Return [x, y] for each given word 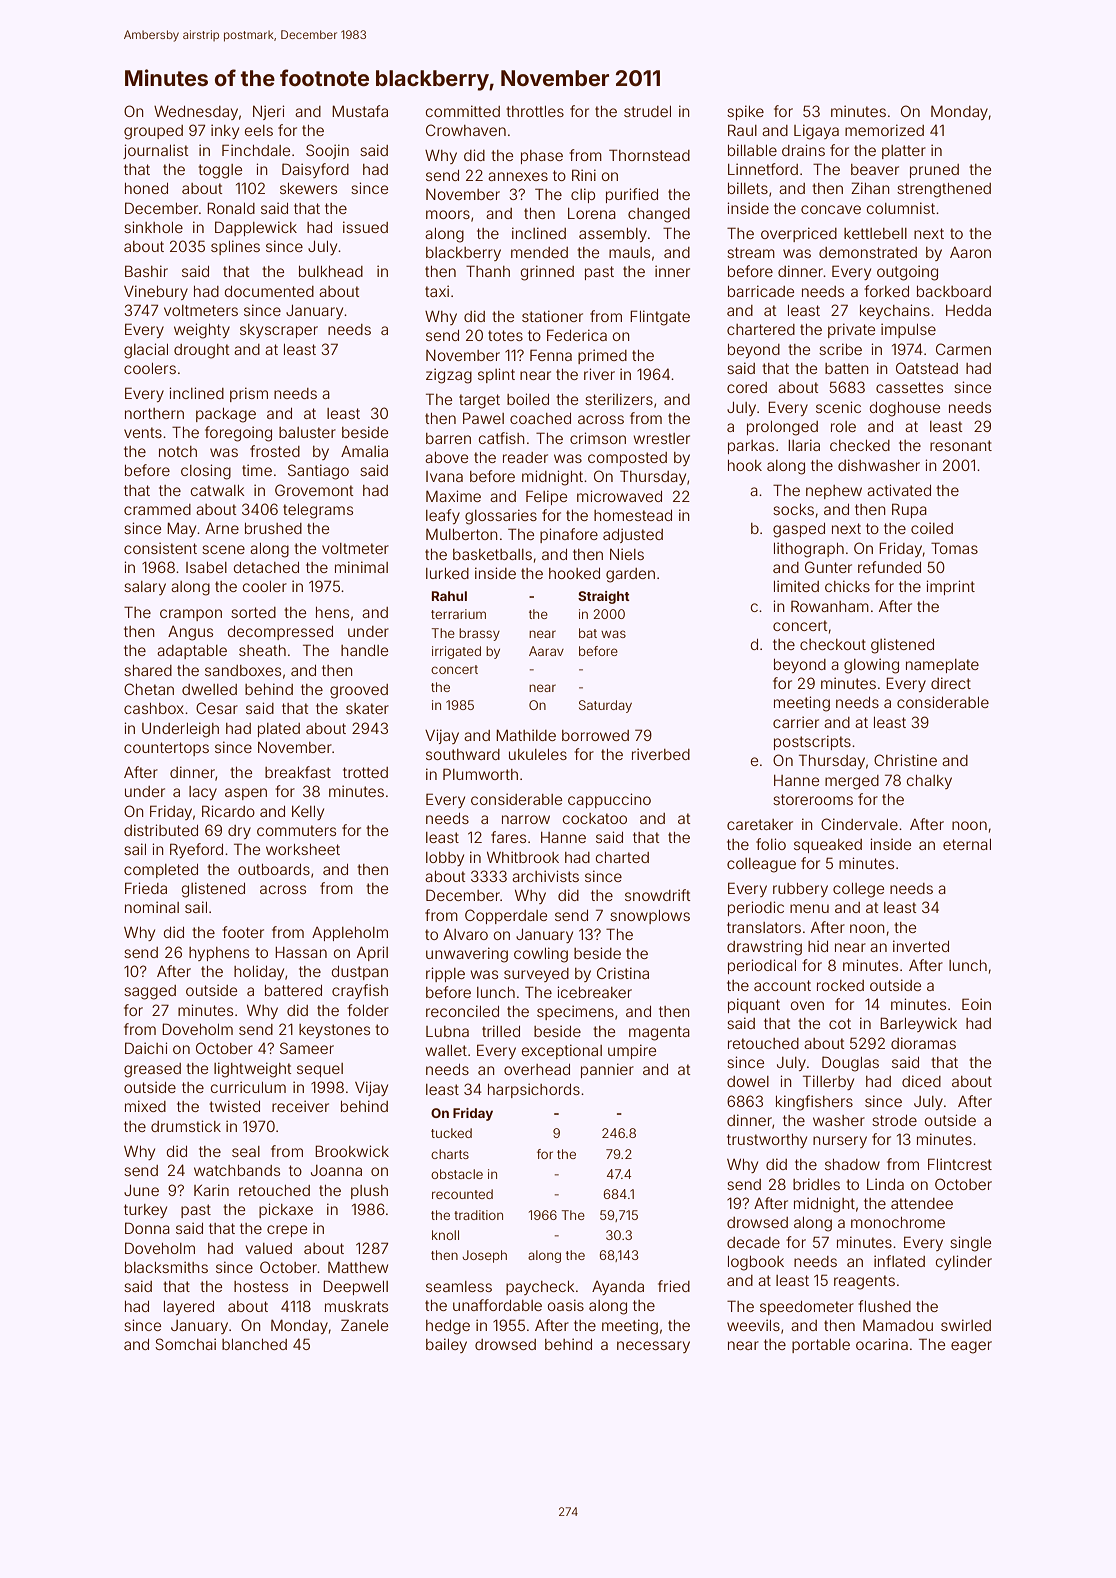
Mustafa [360, 111]
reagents [864, 1282]
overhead [537, 1069]
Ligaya [816, 132]
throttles [535, 111]
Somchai [185, 1344]
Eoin [976, 1004]
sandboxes [243, 670]
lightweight [253, 1070]
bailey [446, 1345]
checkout [833, 644]
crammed [157, 509]
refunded [889, 567]
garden [630, 575]
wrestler [662, 438]
